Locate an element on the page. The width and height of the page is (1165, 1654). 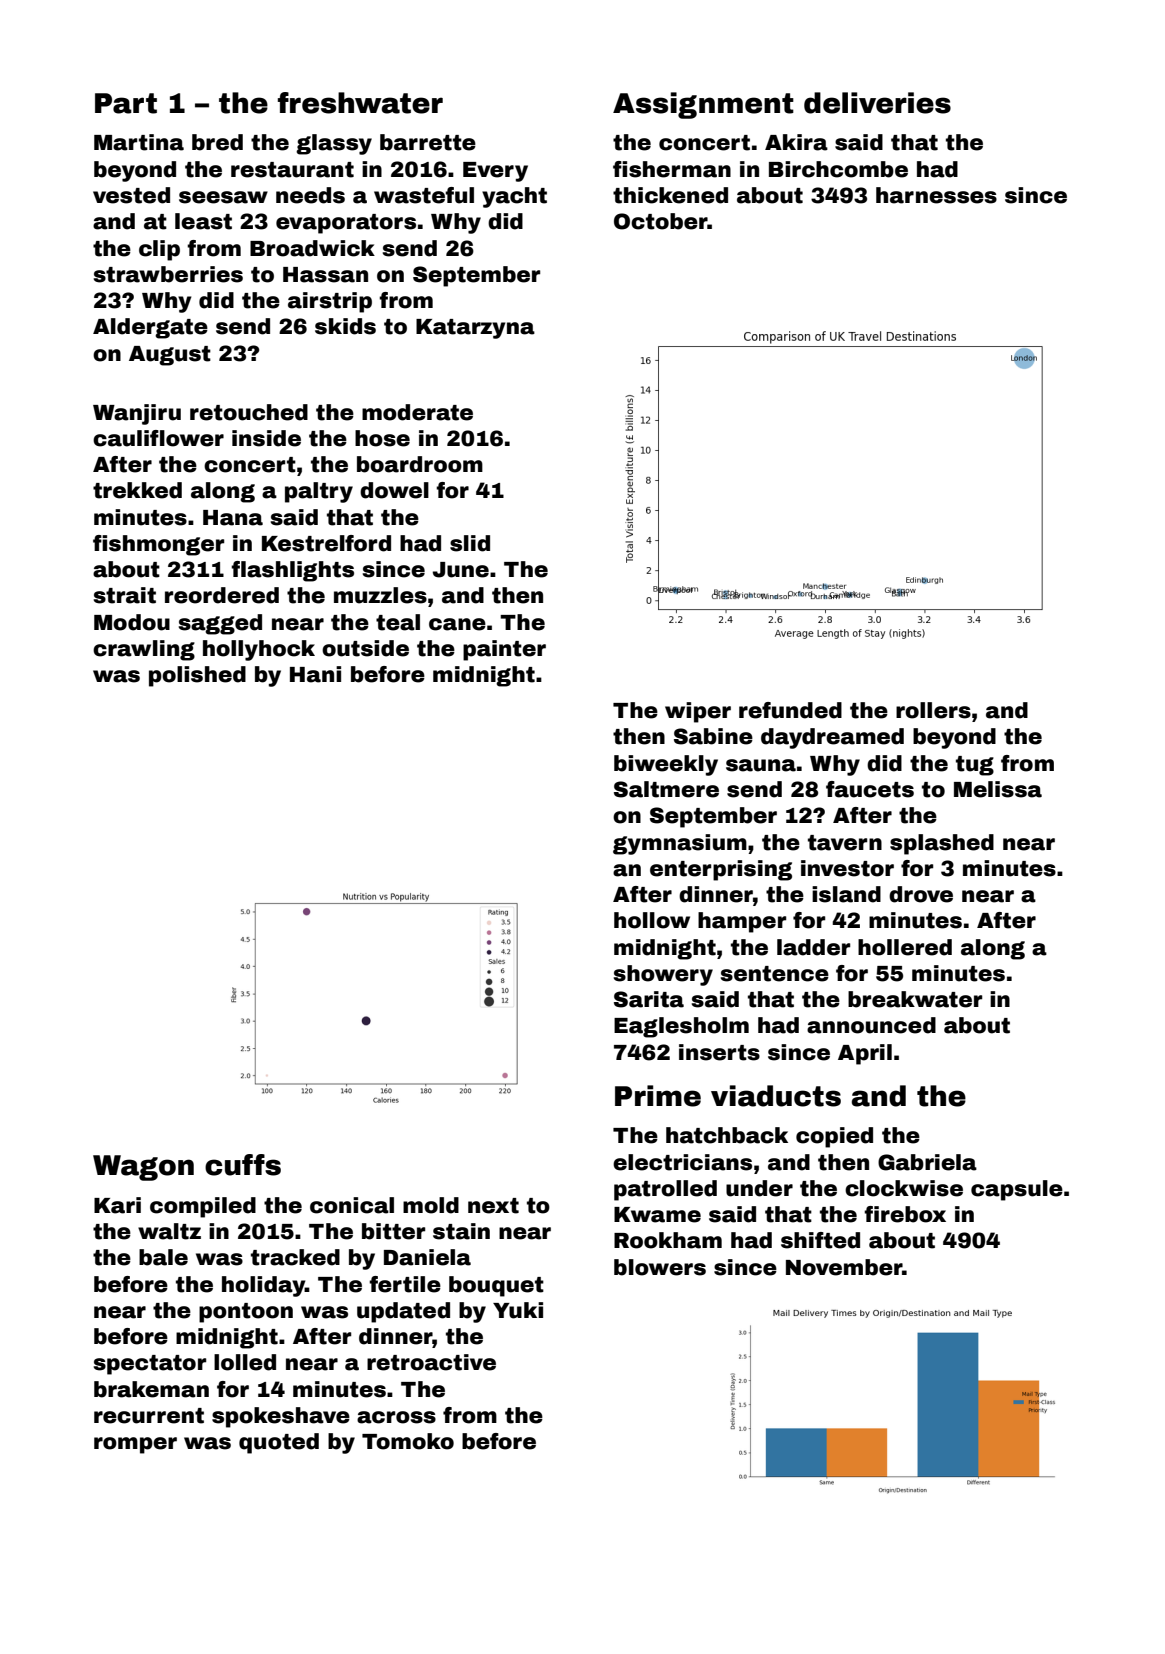
Birchcombe is located at coordinates (838, 169).
